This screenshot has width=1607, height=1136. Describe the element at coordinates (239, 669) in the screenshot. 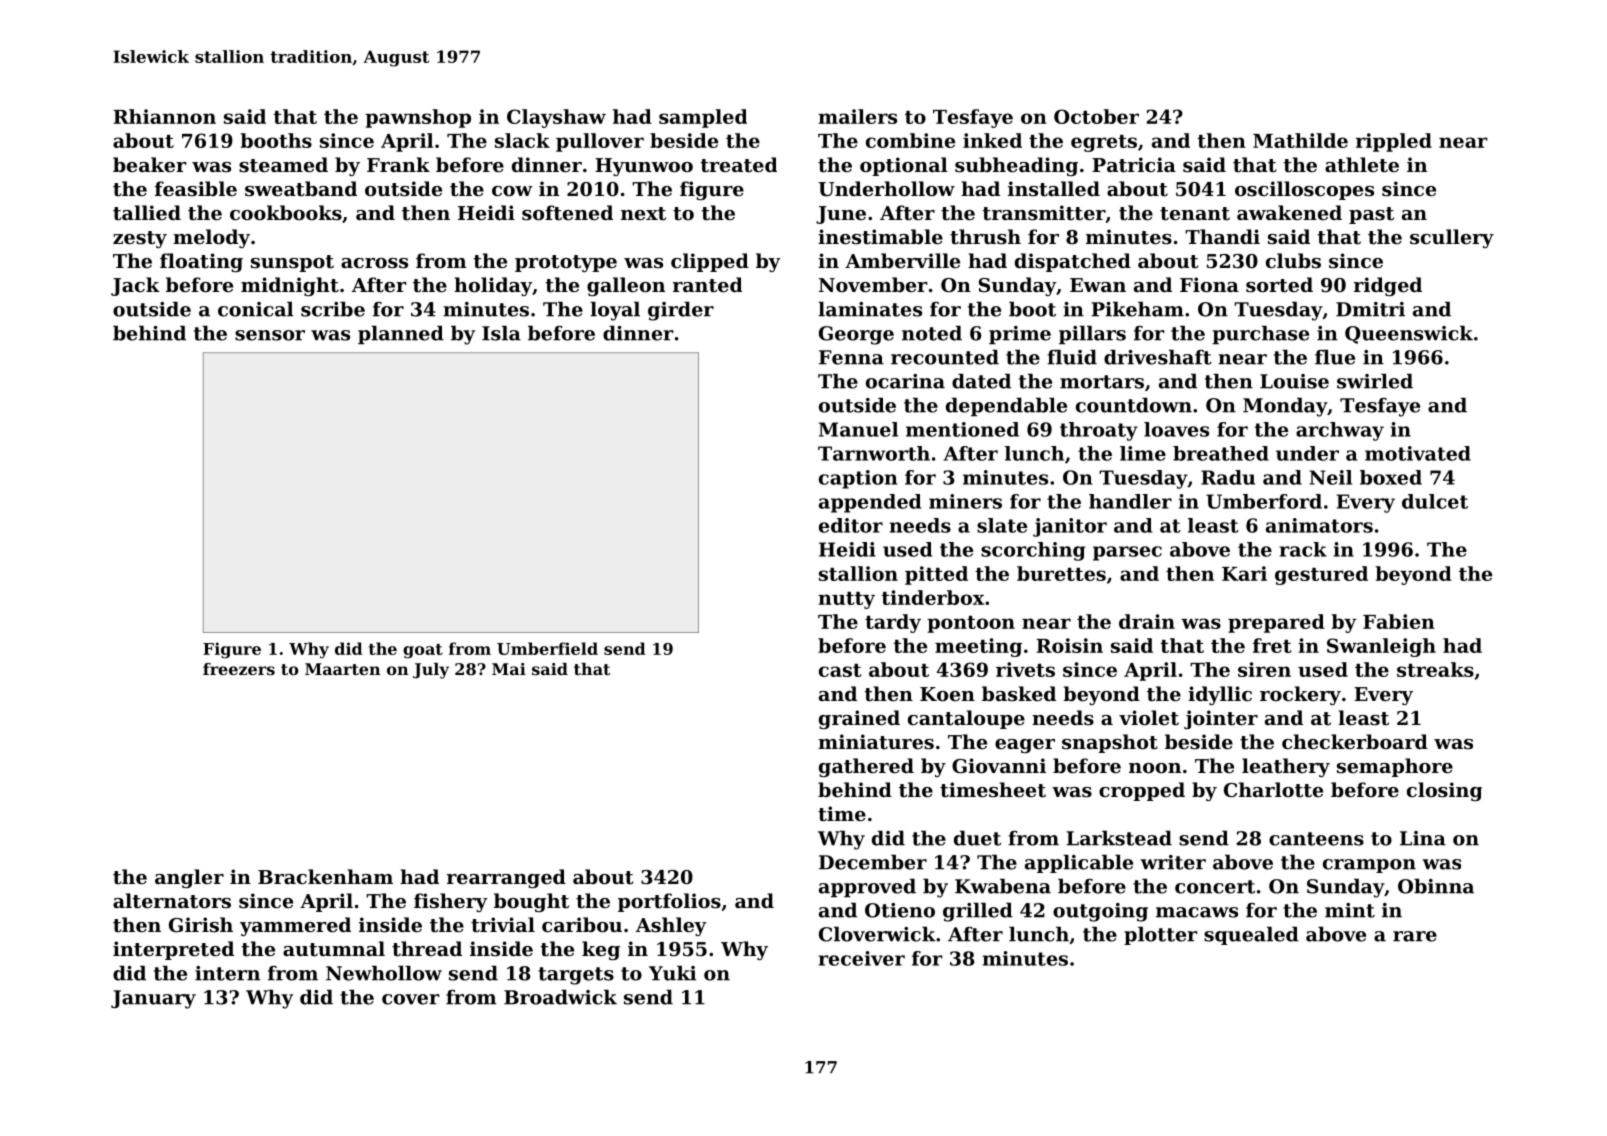

I see `freezers` at that location.
